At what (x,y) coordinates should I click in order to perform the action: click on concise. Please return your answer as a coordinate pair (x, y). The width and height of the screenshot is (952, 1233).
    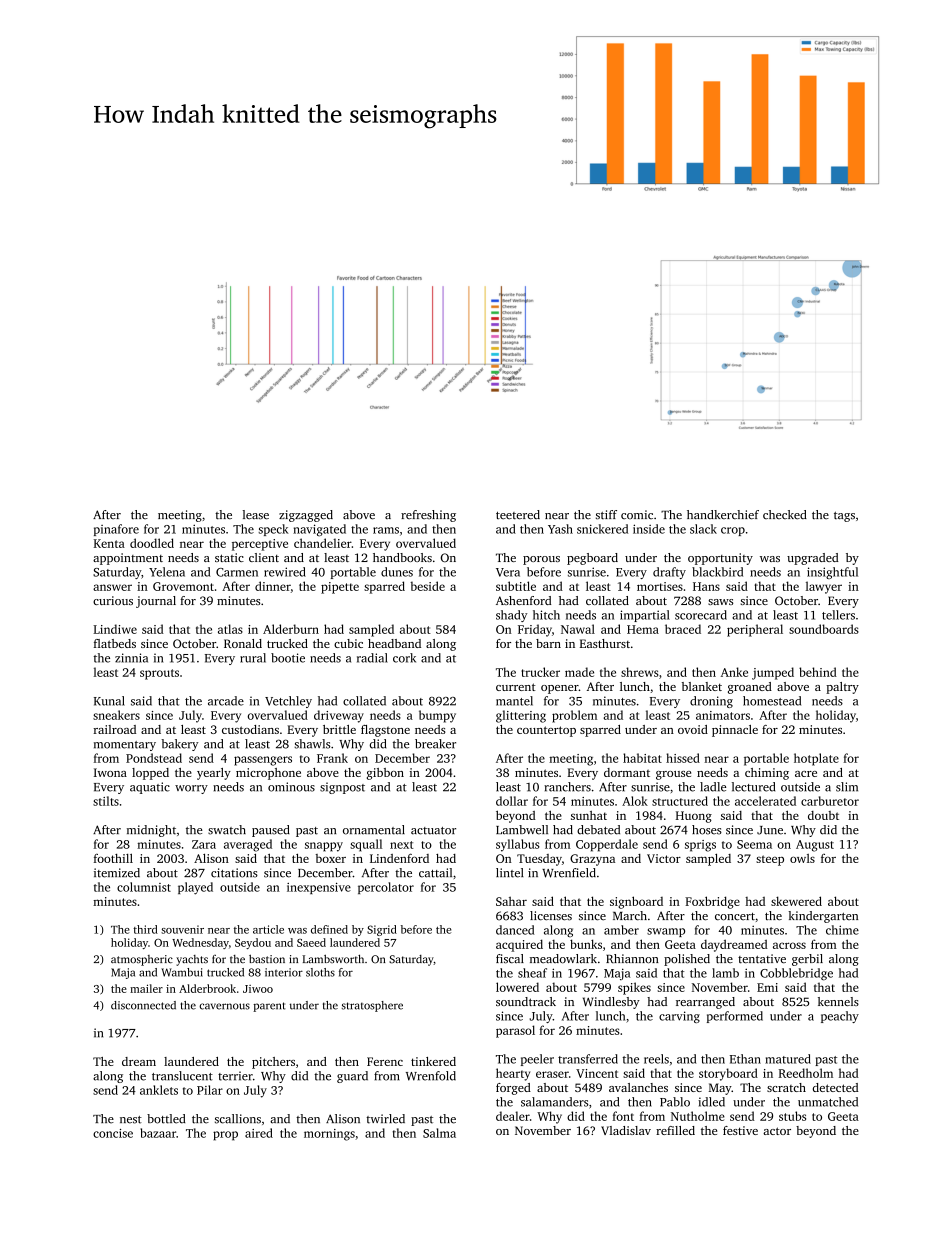
    Looking at the image, I should click on (113, 1133).
